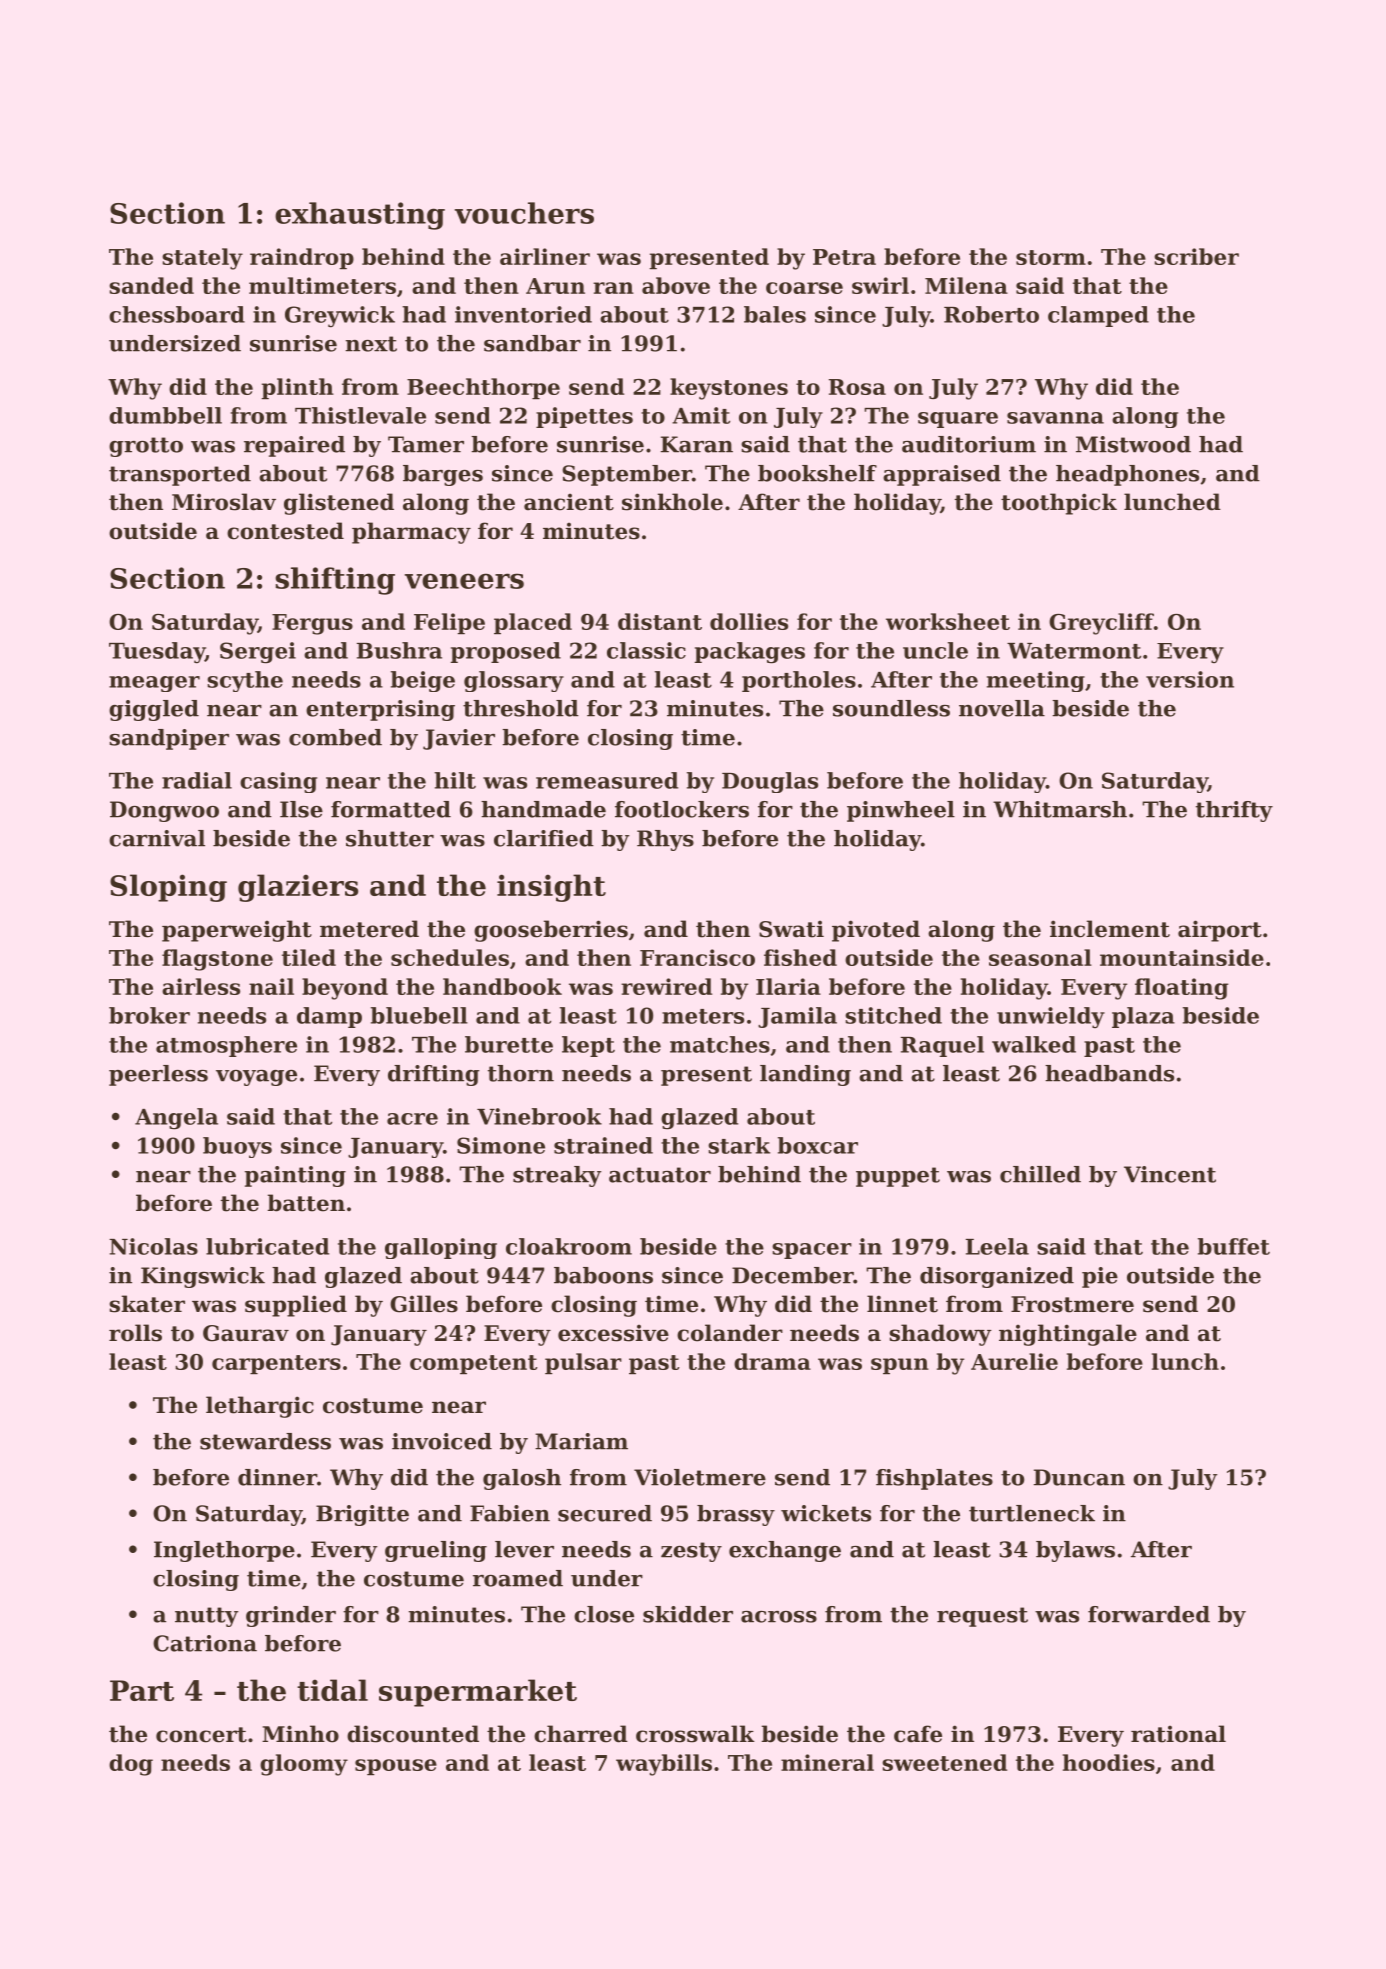 This screenshot has width=1386, height=1969. What do you see at coordinates (676, 285) in the screenshot?
I see `above` at bounding box center [676, 285].
